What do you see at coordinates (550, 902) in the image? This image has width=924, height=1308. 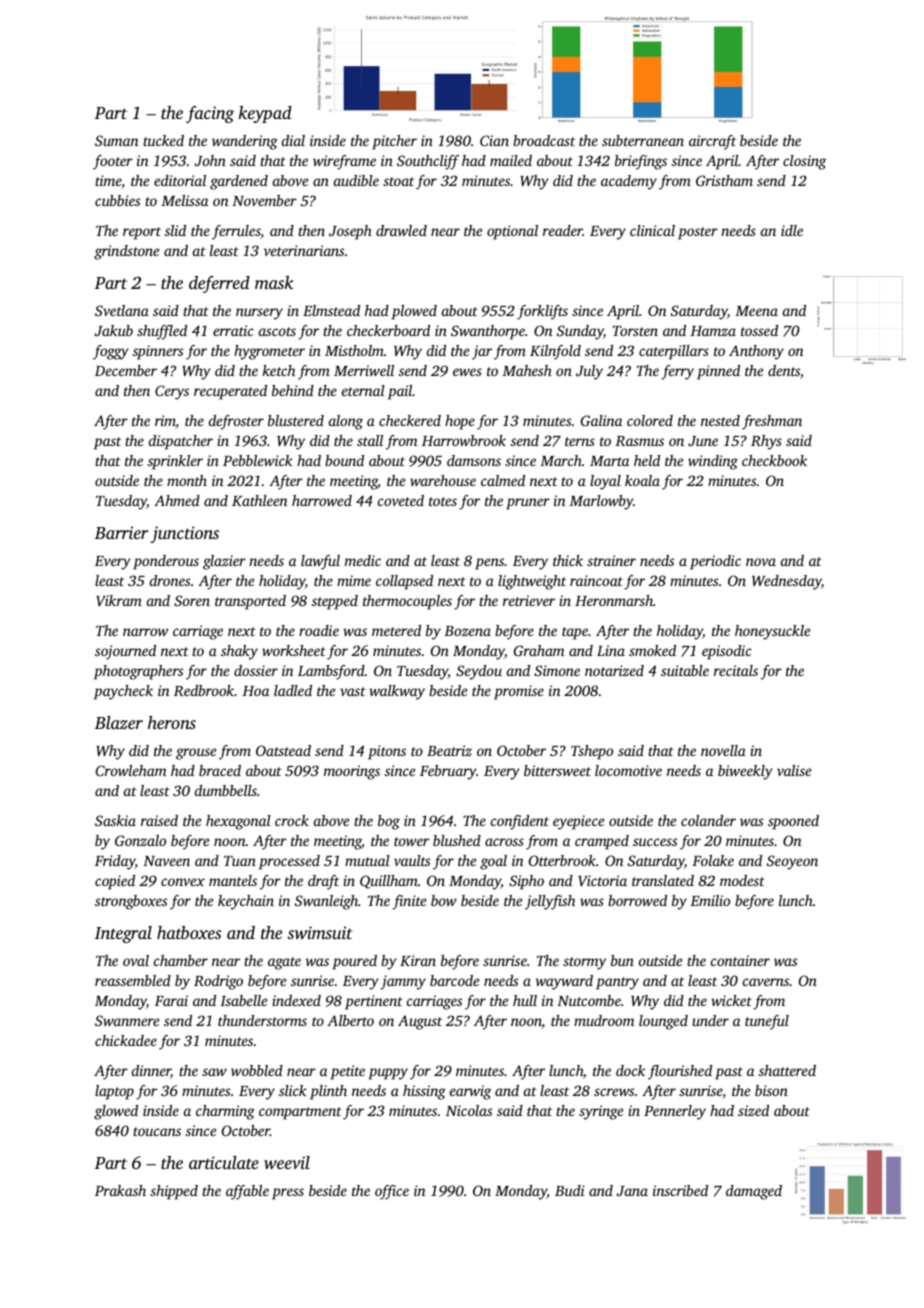 I see `jellyfish` at bounding box center [550, 902].
